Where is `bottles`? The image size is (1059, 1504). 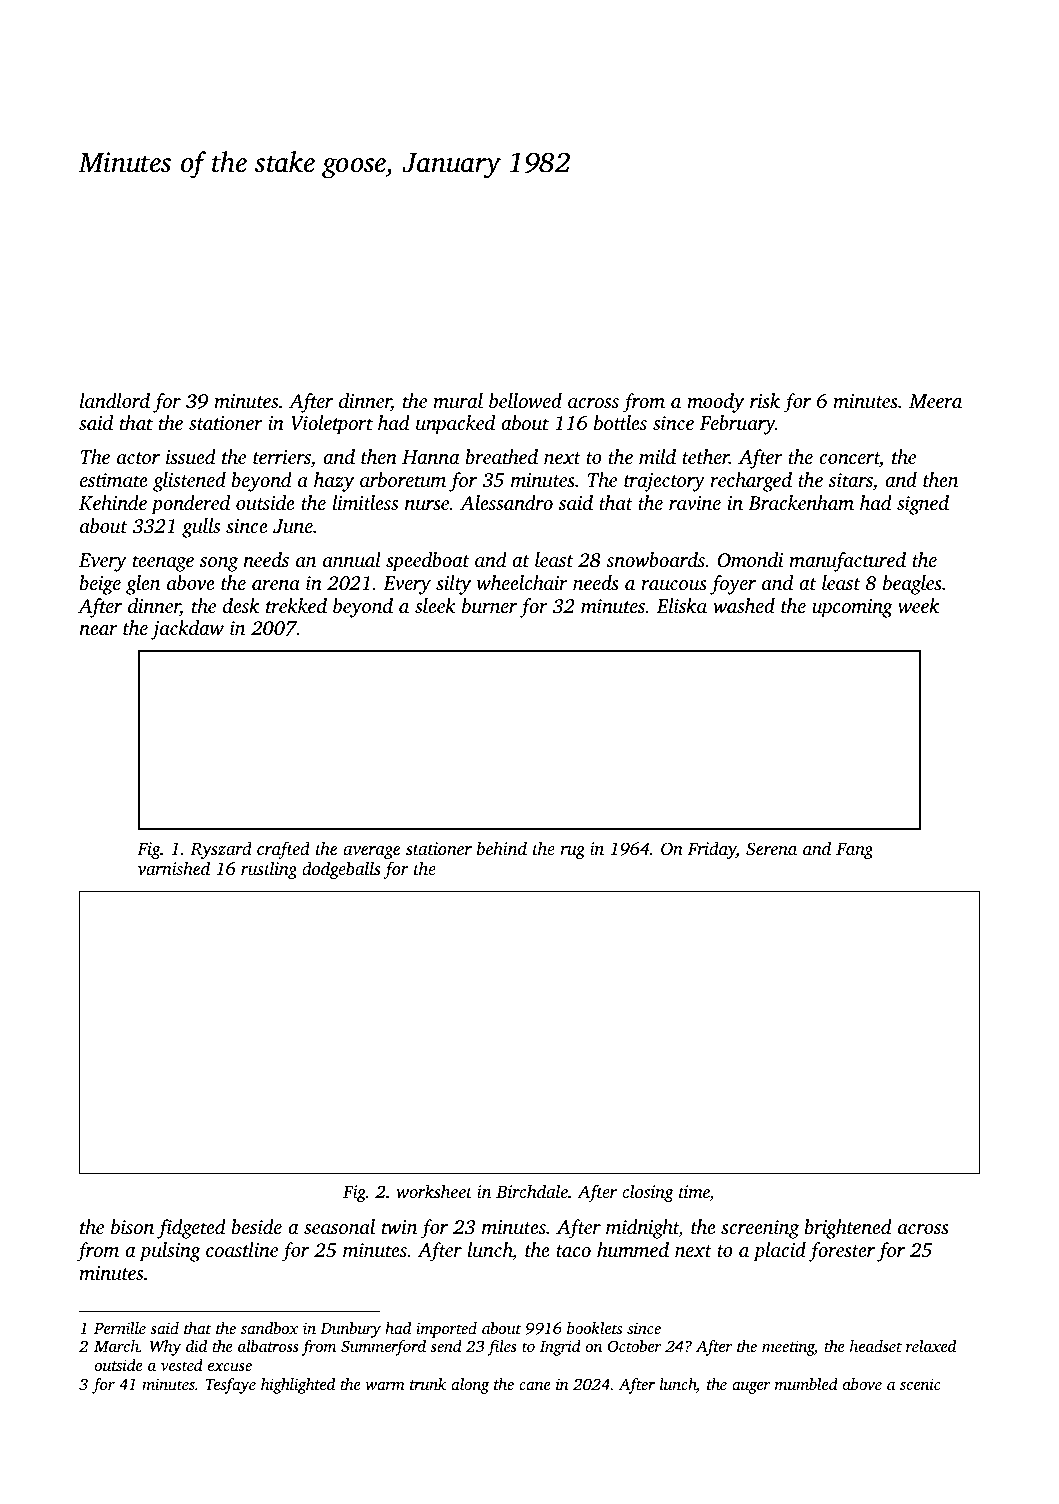
bottles is located at coordinates (620, 422).
